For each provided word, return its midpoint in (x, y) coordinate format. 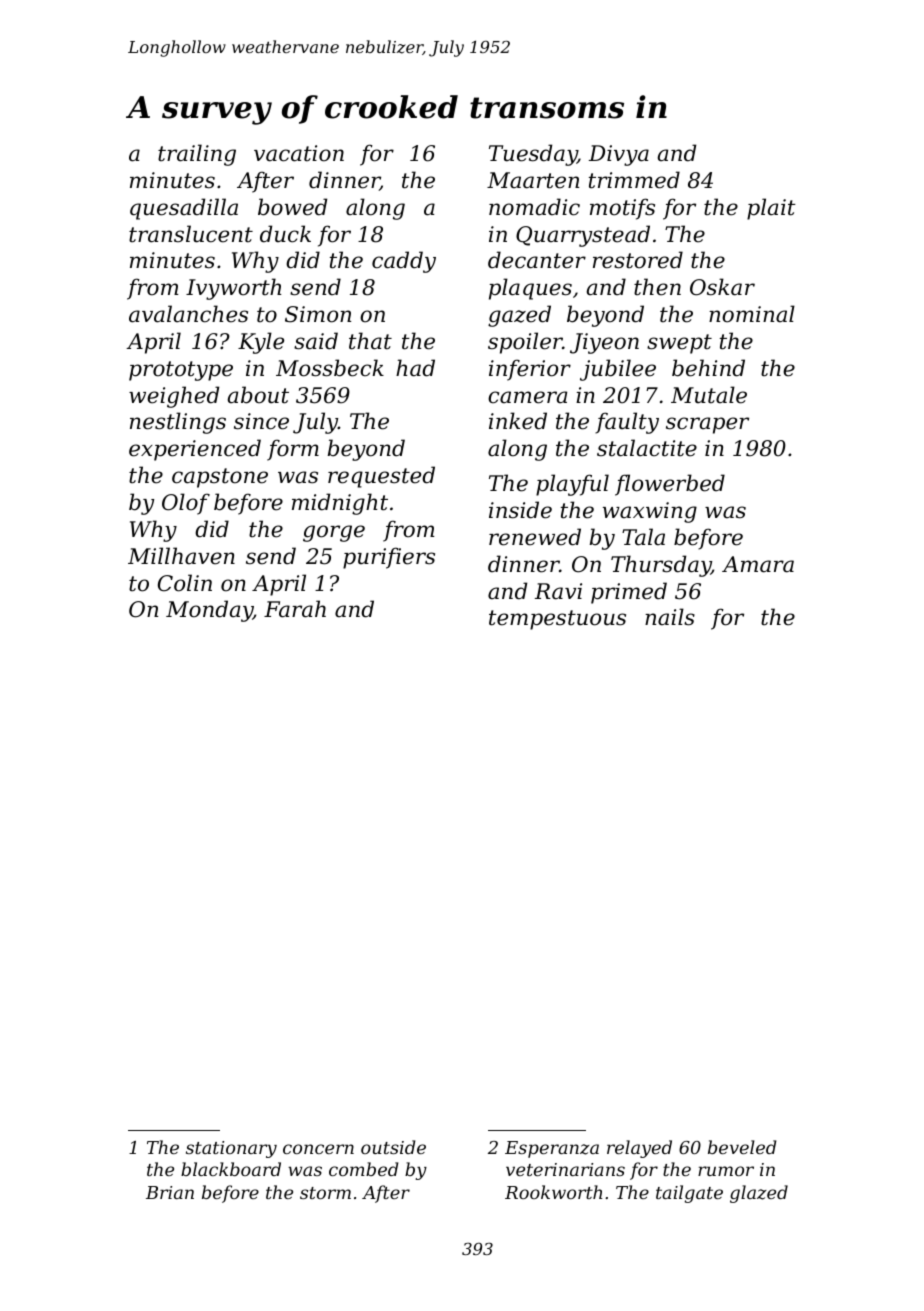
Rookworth (553, 1192)
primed (629, 593)
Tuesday (533, 155)
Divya (619, 155)
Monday (209, 611)
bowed (292, 207)
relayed (639, 1149)
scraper (707, 425)
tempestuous (557, 620)
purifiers (389, 558)
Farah (295, 609)
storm (325, 1193)
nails (670, 617)
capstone (220, 478)
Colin (185, 583)
